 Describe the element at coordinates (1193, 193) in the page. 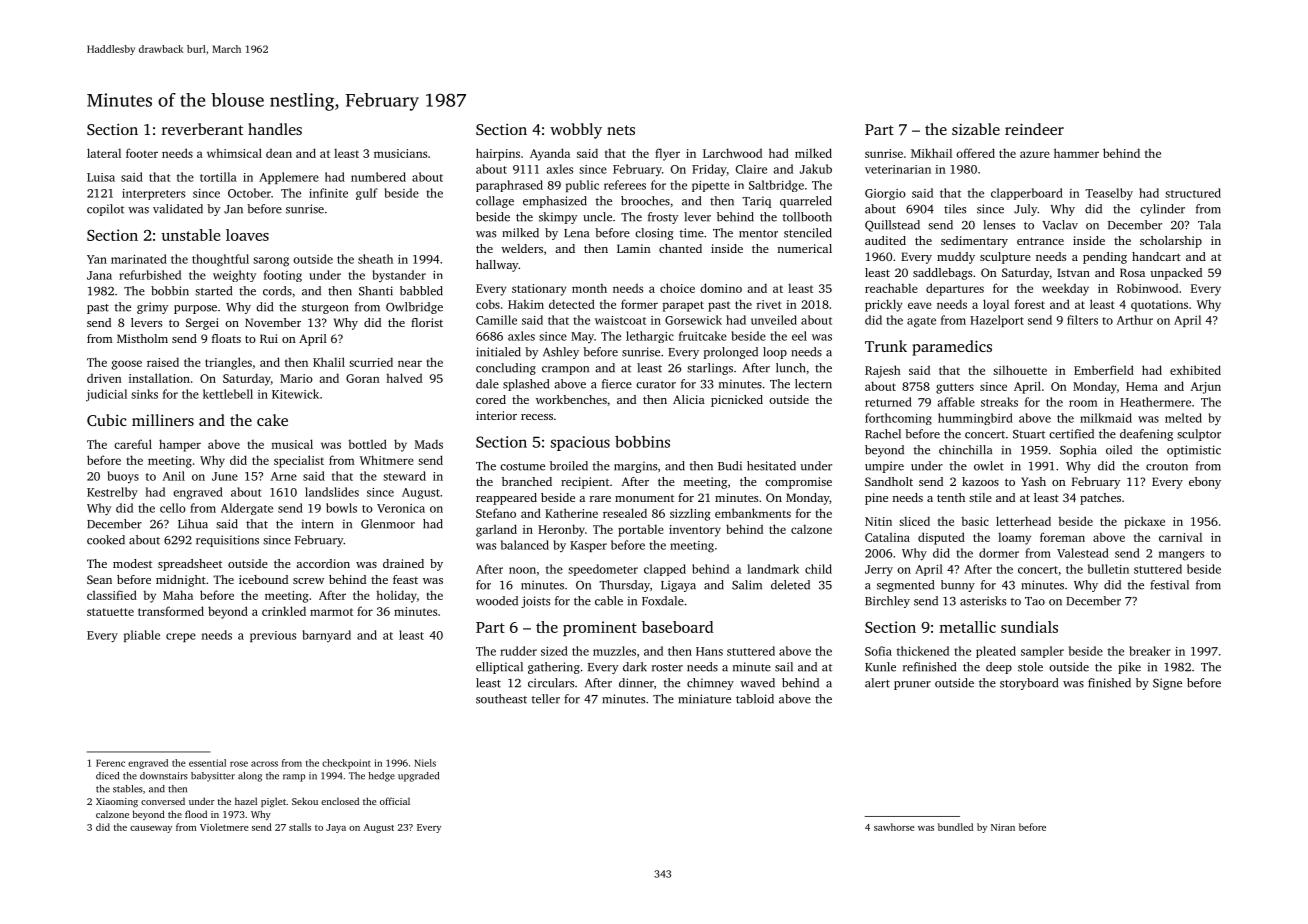

I see `structured` at that location.
